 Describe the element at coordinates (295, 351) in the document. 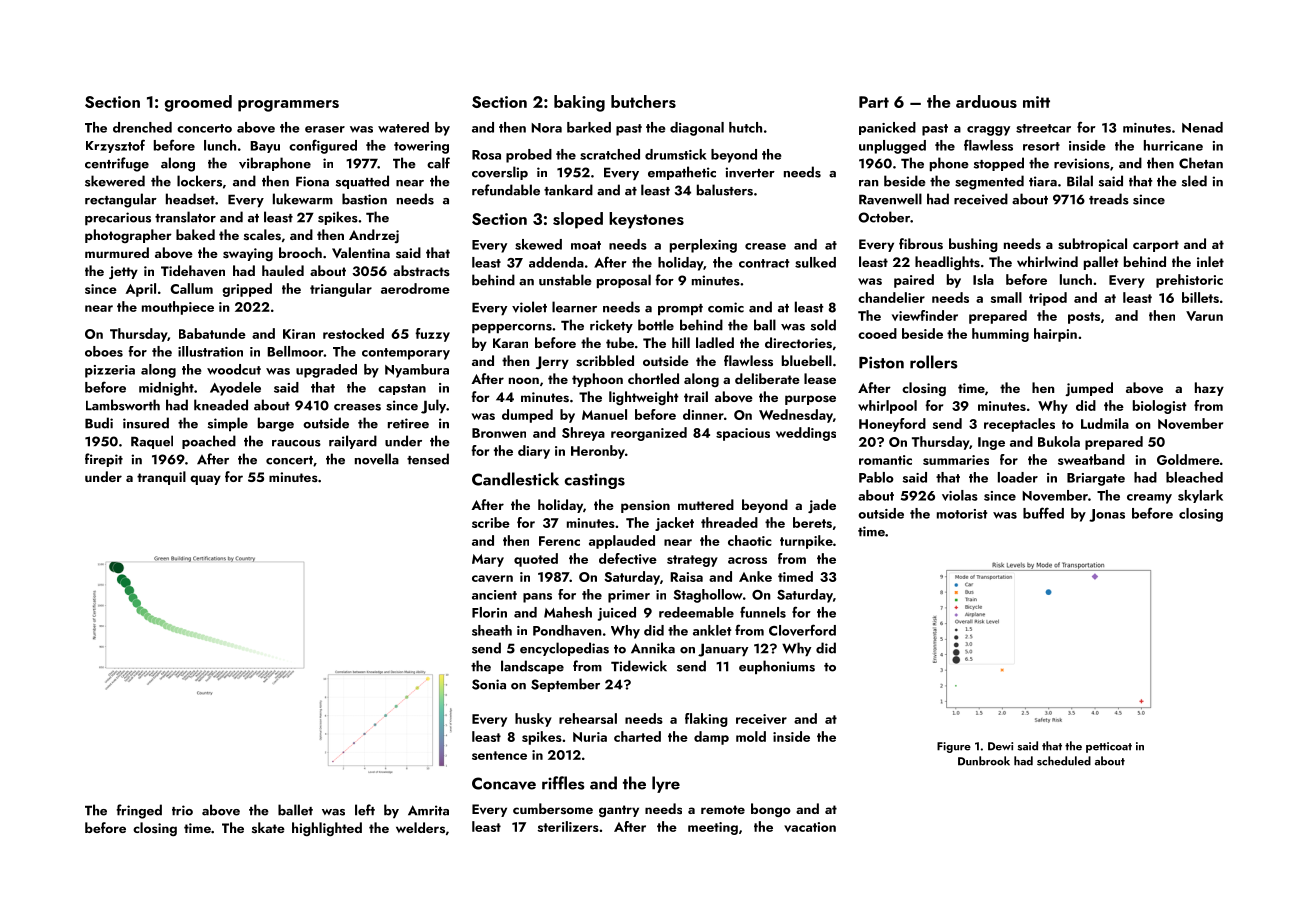

I see `Bellmoor` at that location.
